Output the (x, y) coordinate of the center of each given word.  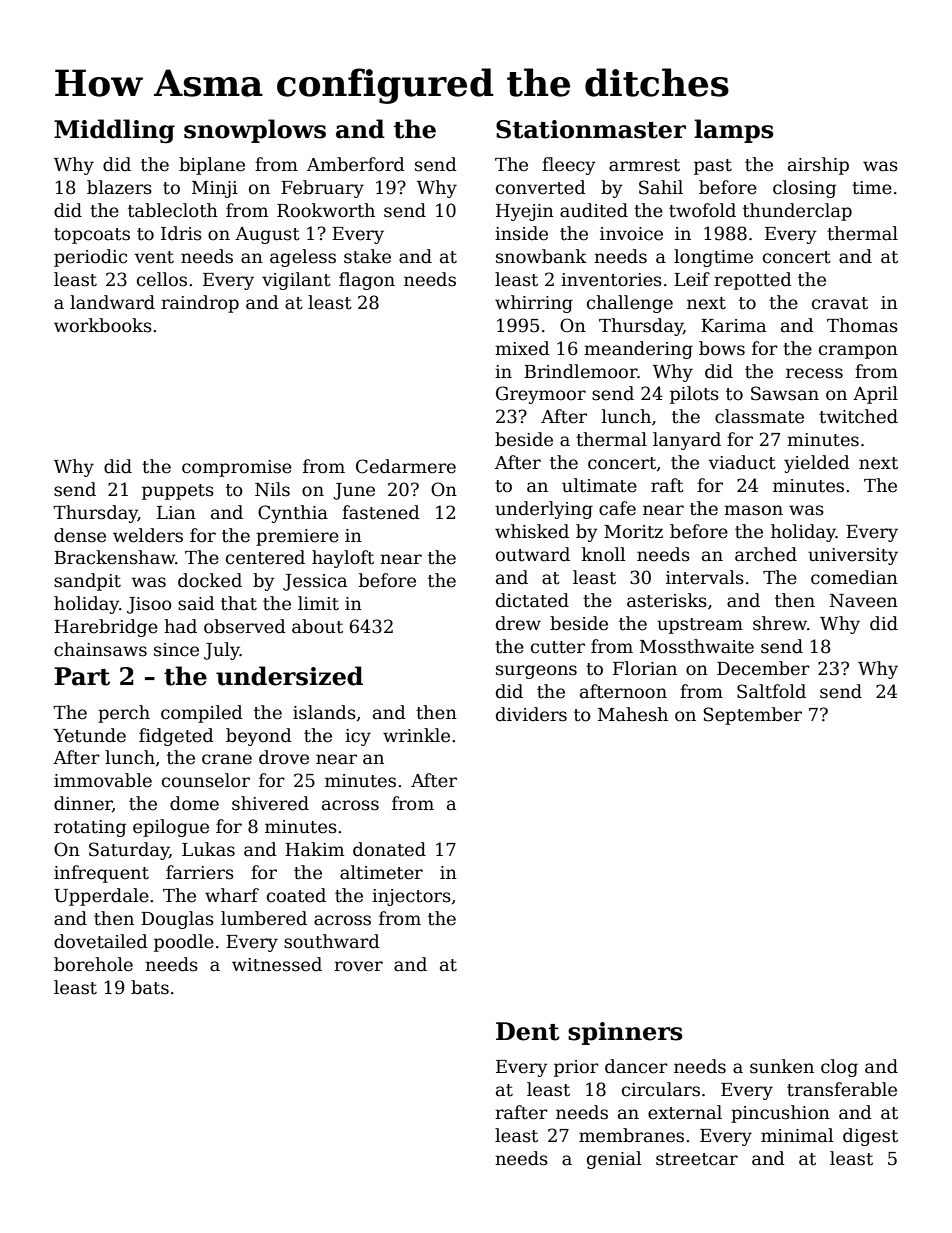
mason (753, 510)
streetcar (697, 1159)
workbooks (103, 325)
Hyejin (525, 212)
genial (614, 1160)
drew (518, 623)
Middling (114, 131)
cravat (840, 303)
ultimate (599, 485)
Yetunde (89, 735)
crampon (858, 352)
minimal (797, 1135)
